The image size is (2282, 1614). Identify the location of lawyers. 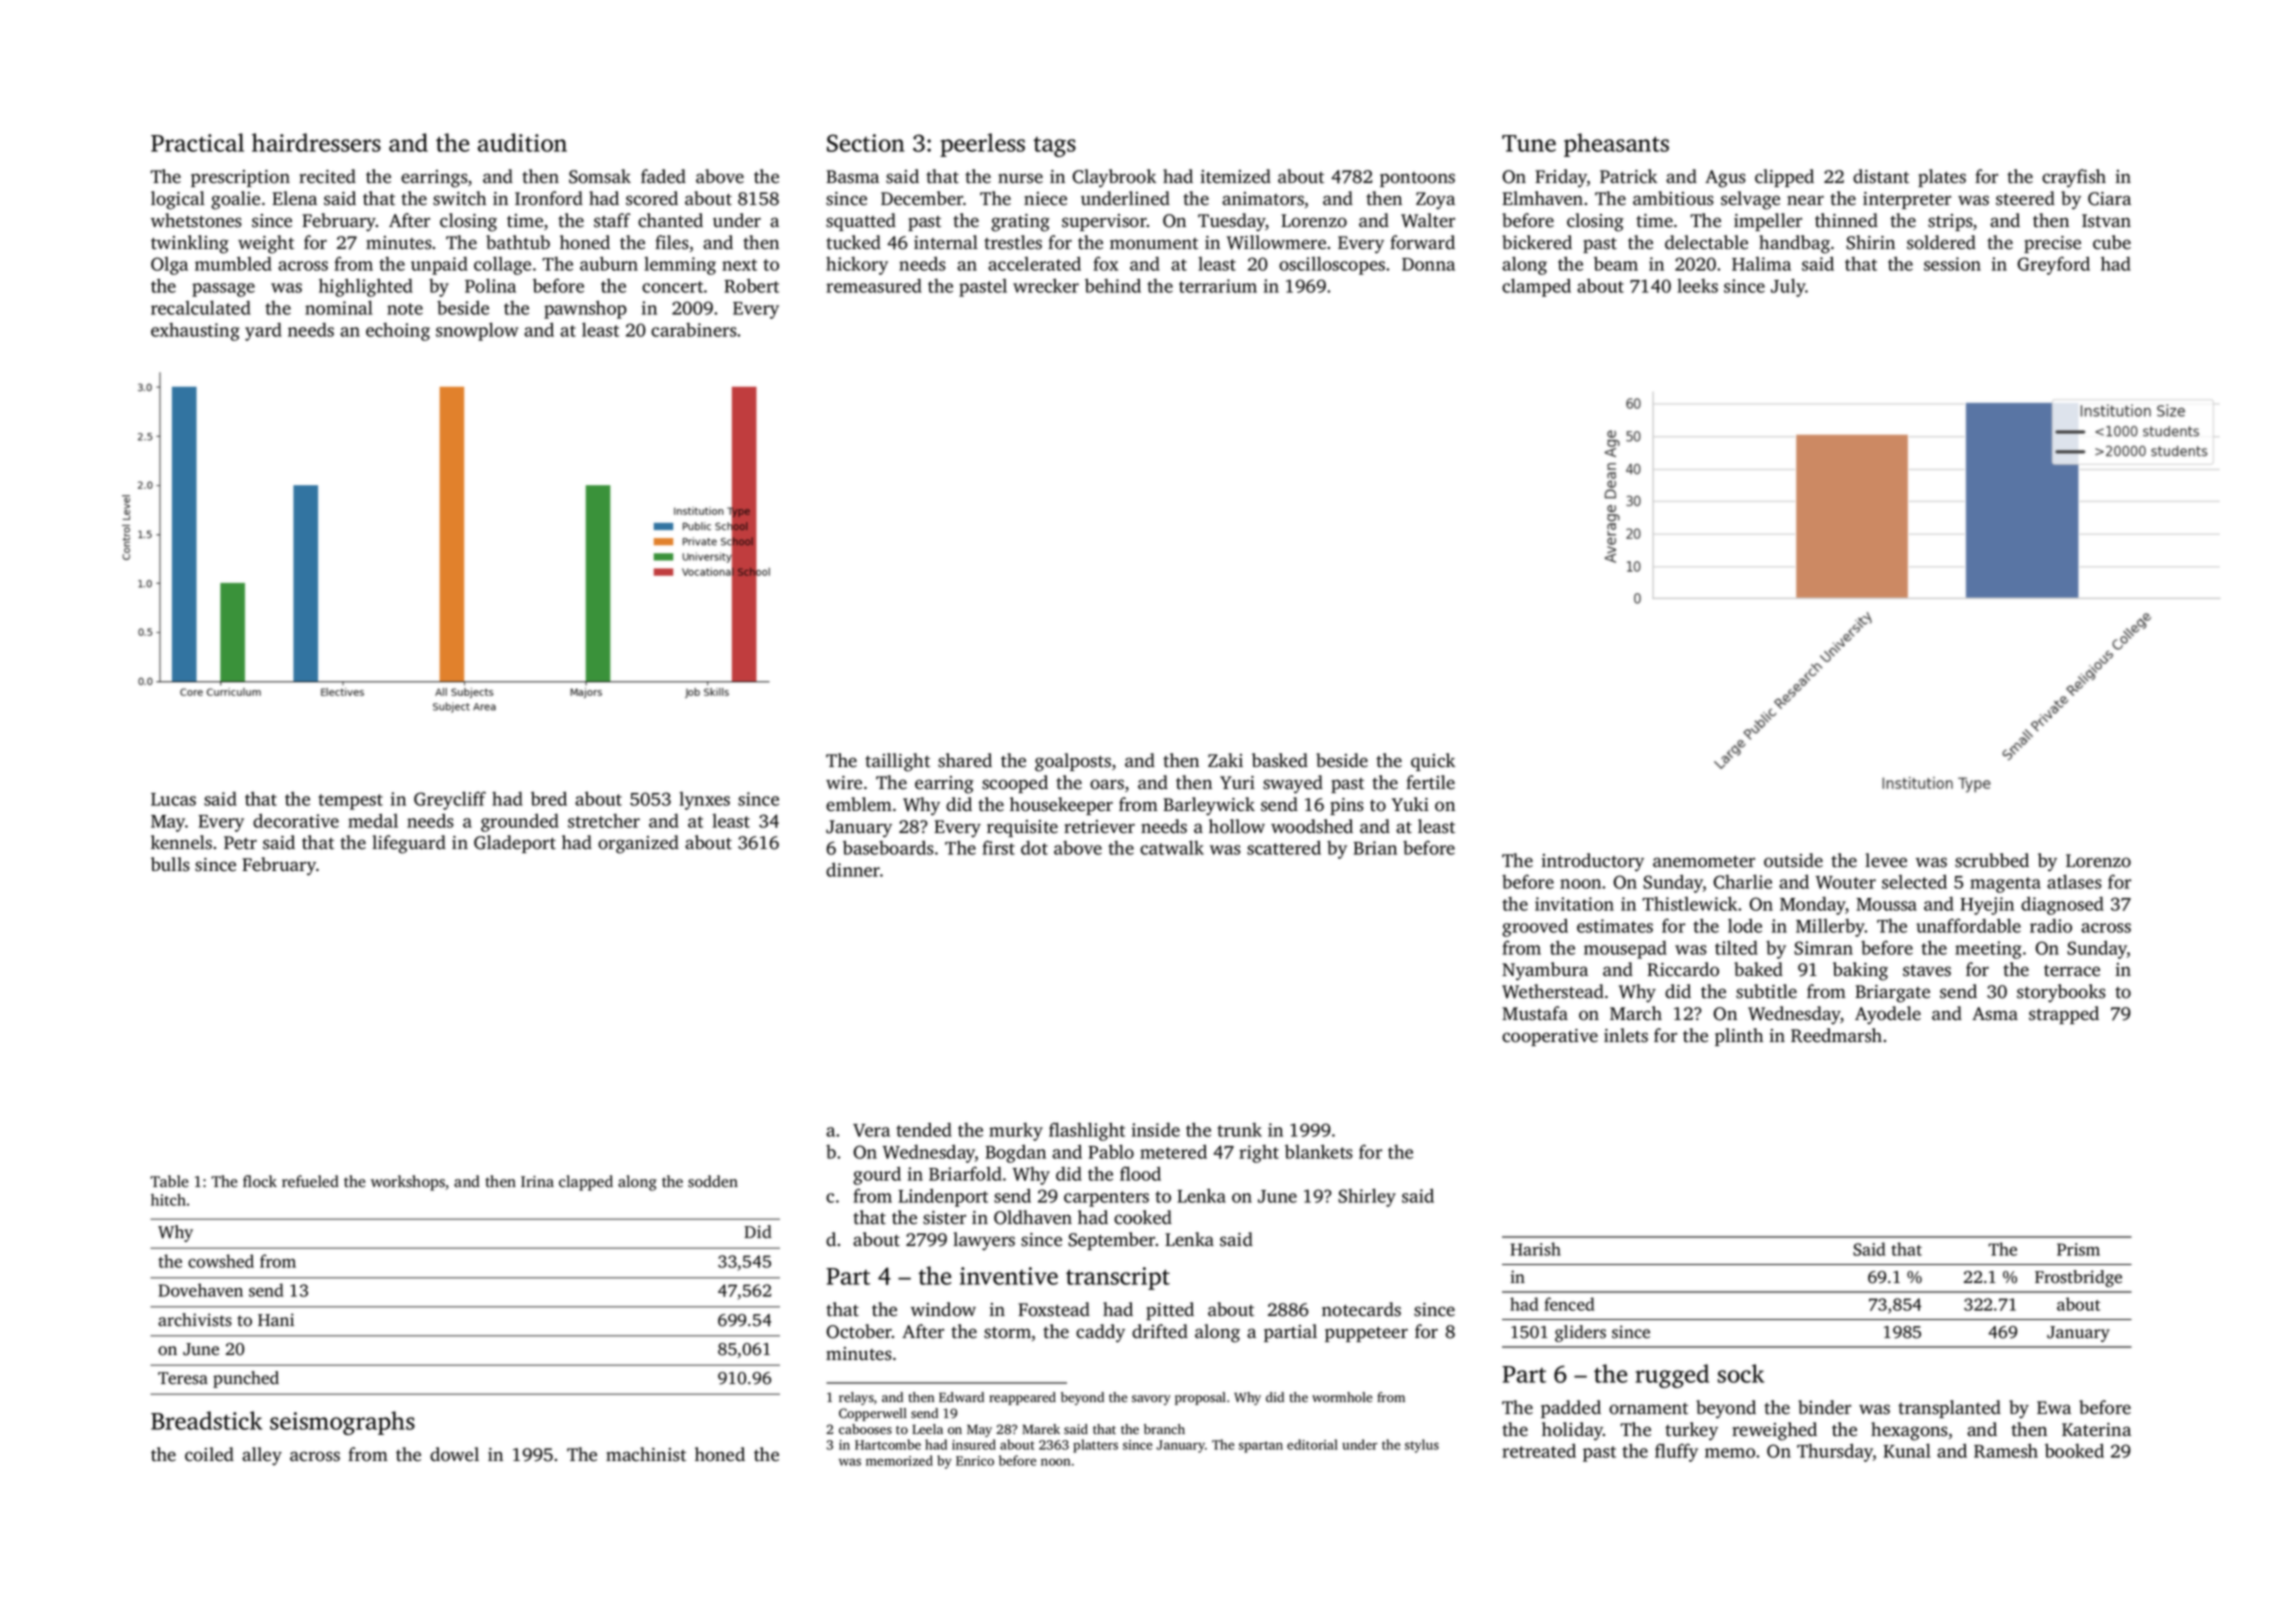
(984, 1241).
